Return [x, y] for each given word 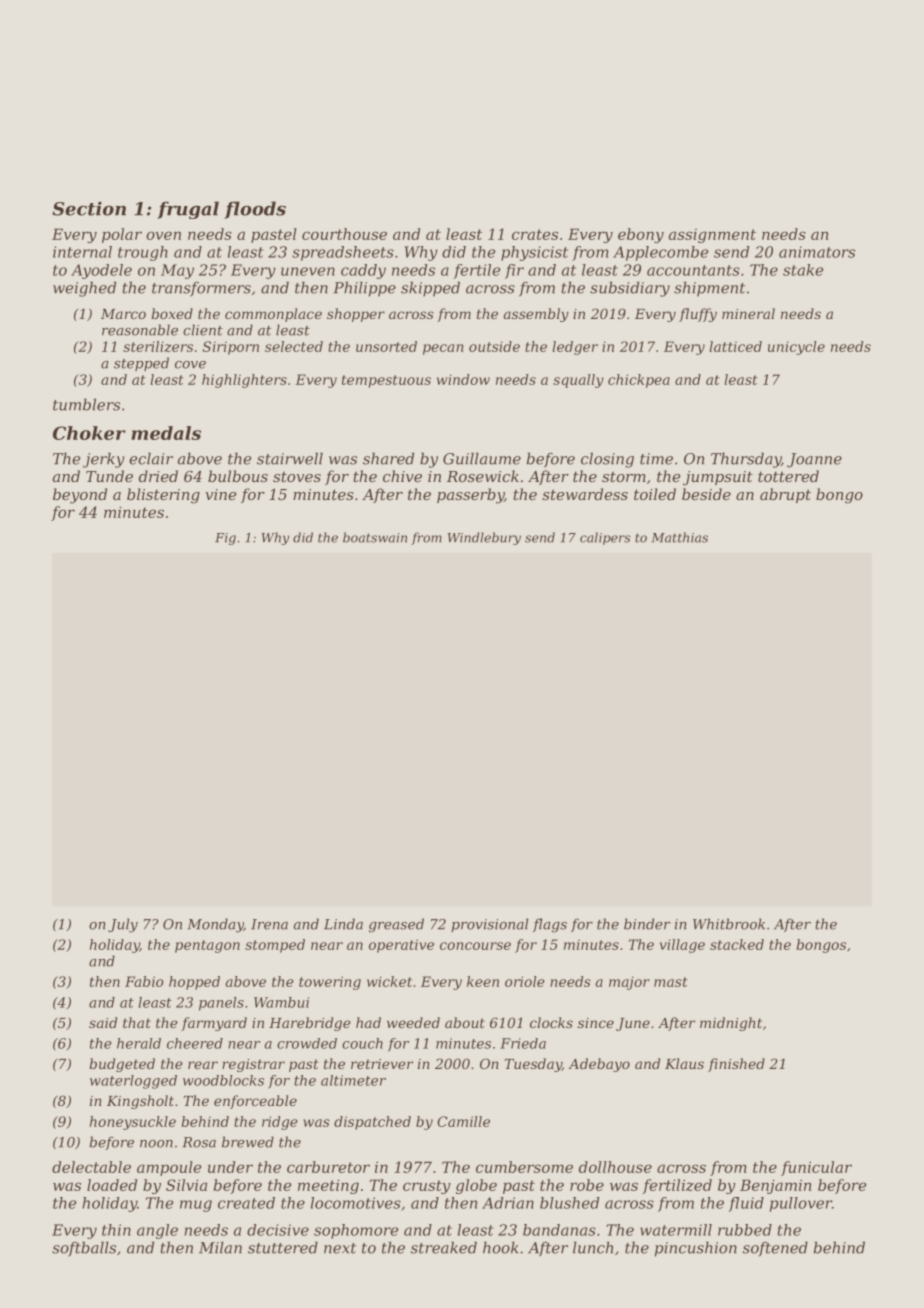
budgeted [122, 1065]
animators [817, 252]
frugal [188, 210]
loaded [112, 1185]
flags [550, 925]
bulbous [238, 476]
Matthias [680, 537]
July [123, 925]
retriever [382, 1064]
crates [535, 234]
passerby [470, 496]
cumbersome [524, 1167]
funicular [816, 1168]
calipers [605, 538]
